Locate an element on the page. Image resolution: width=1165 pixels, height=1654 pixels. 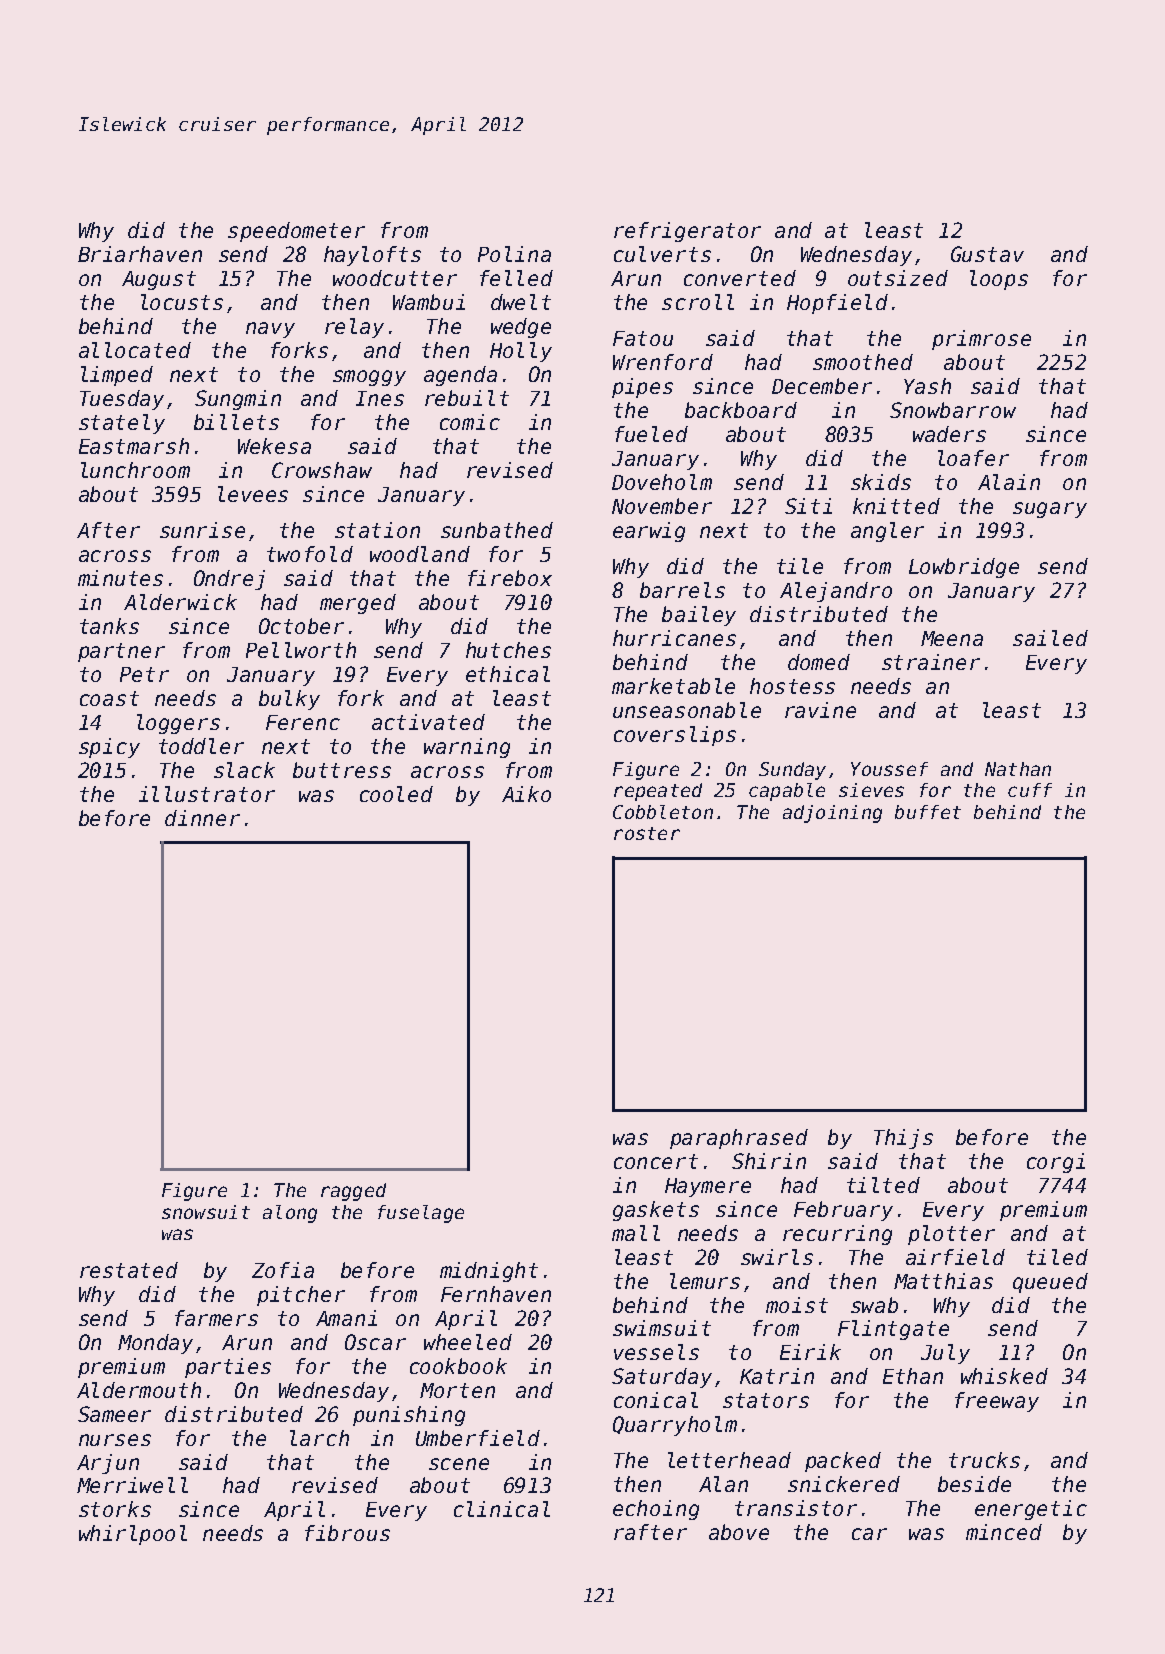
clinical is located at coordinates (502, 1509).
